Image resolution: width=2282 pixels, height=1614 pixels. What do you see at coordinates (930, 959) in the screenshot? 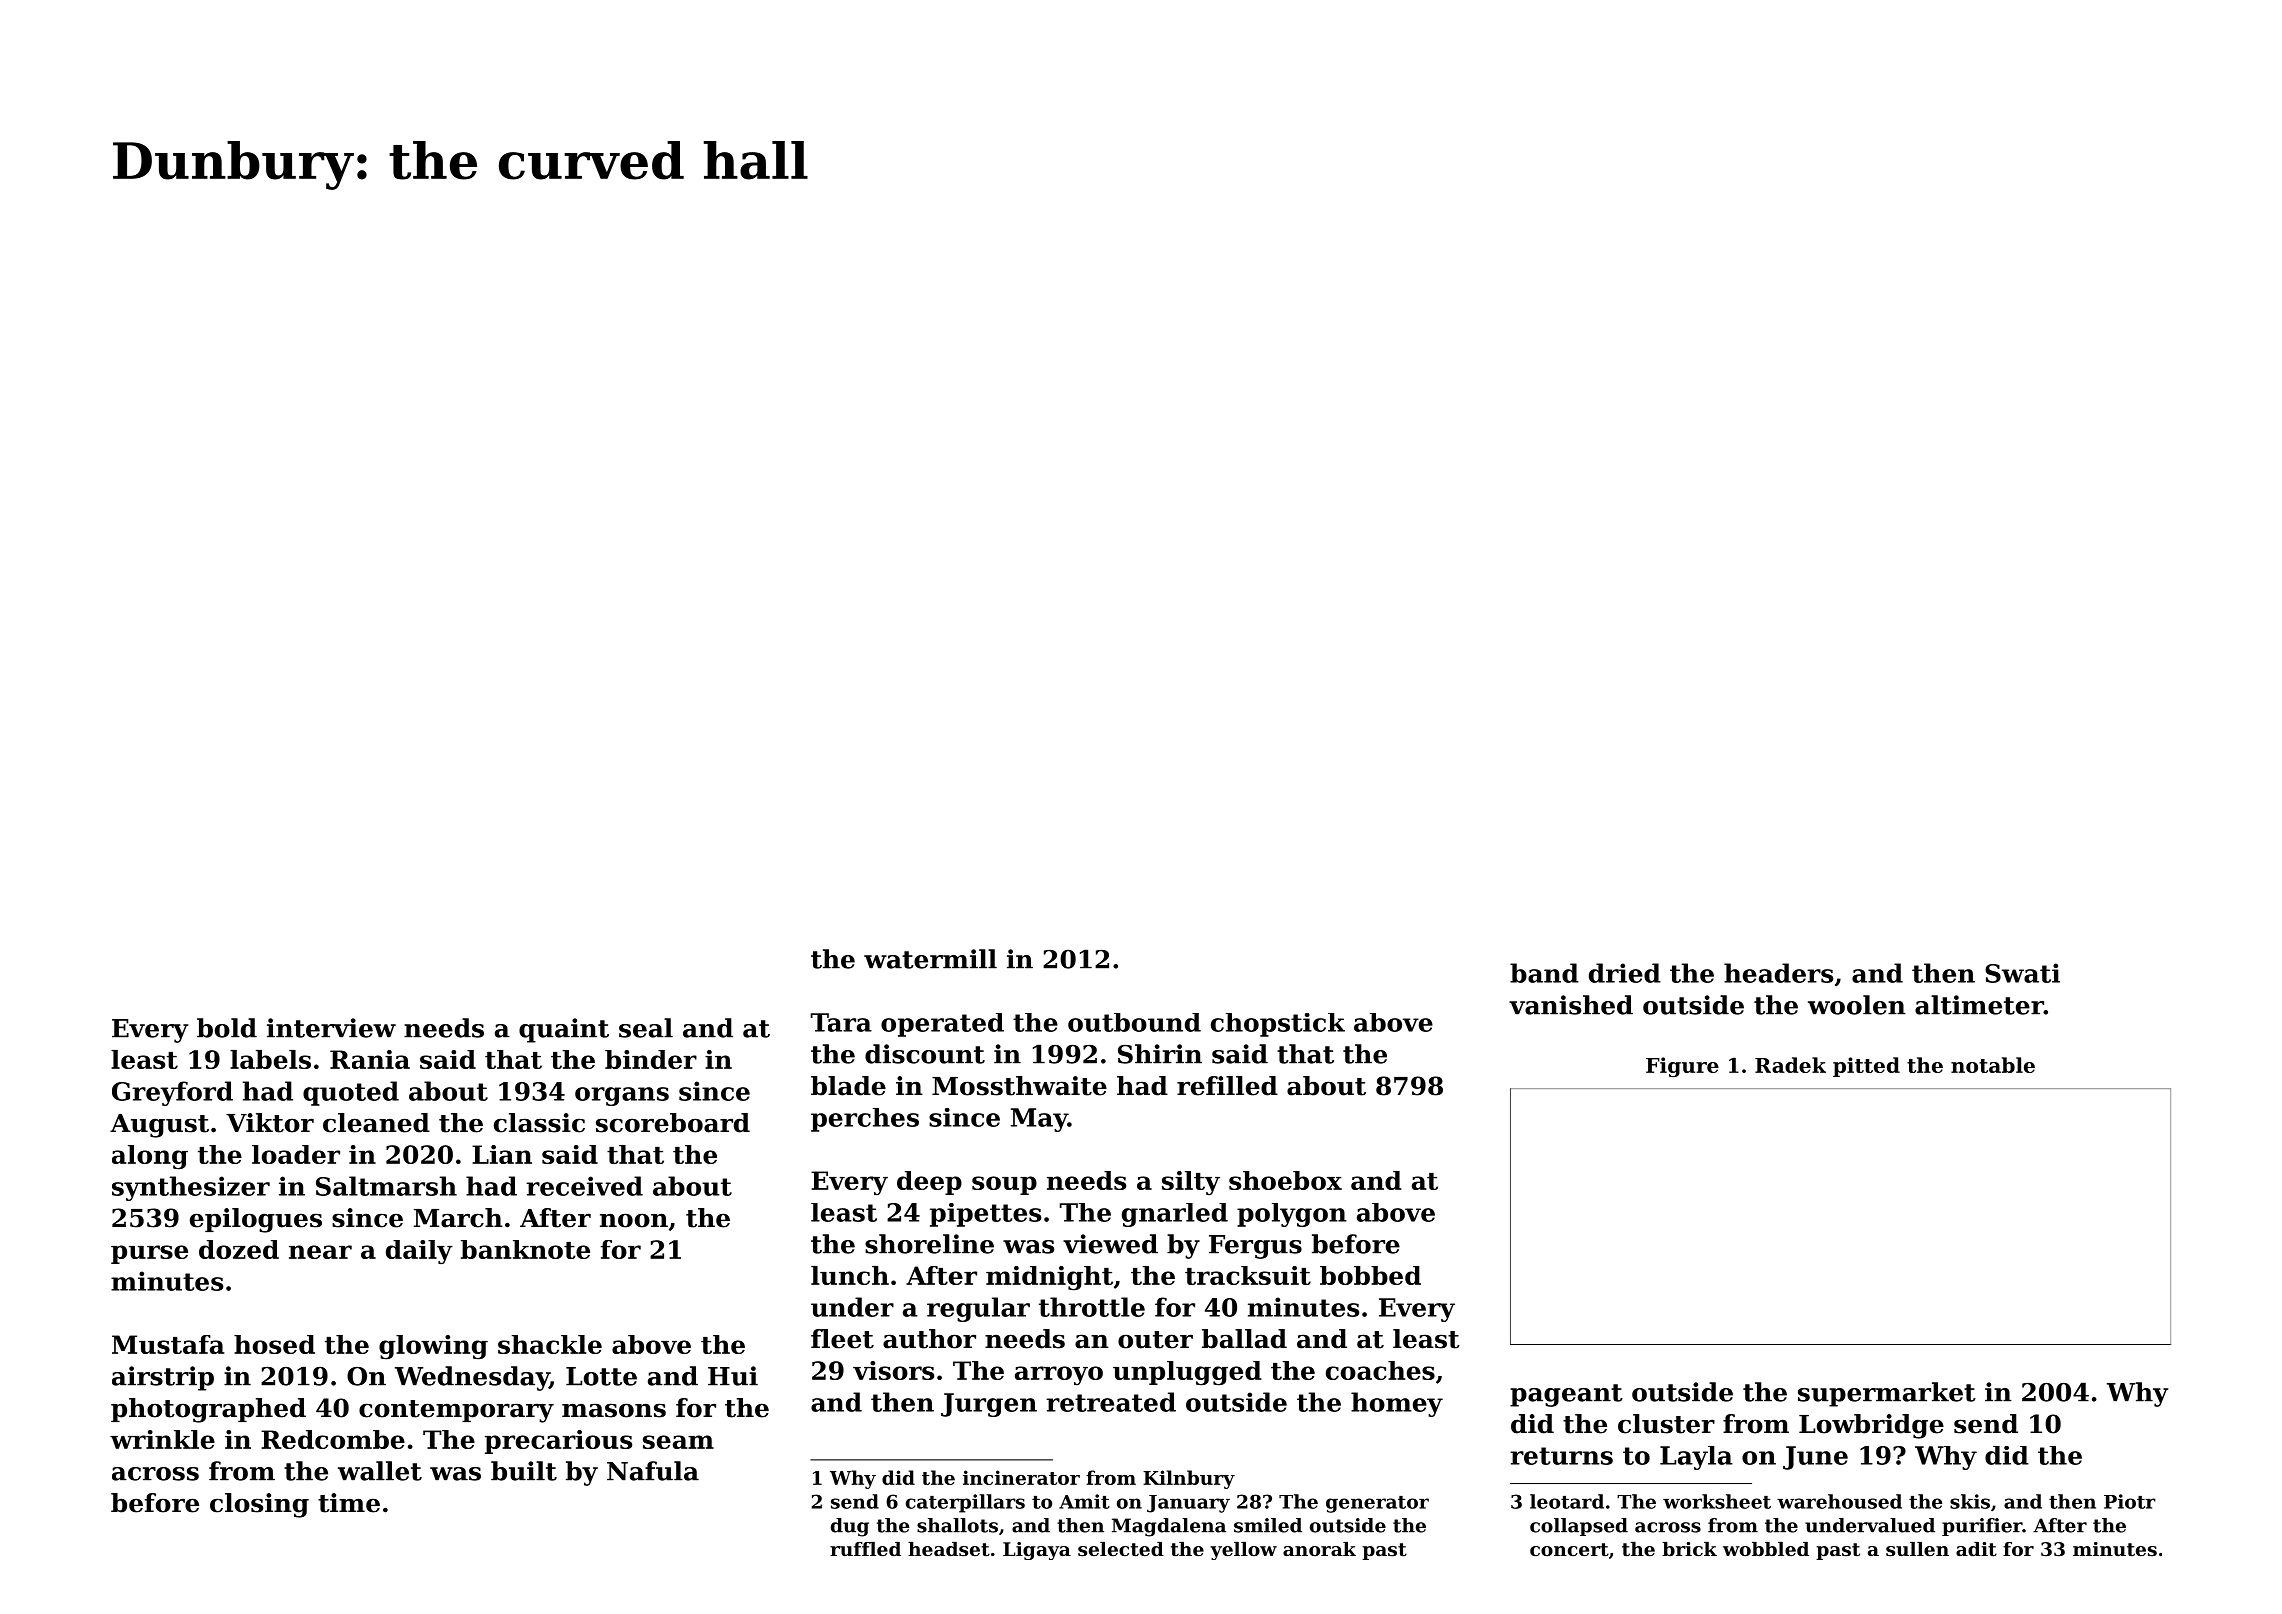
I see `watermill` at bounding box center [930, 959].
